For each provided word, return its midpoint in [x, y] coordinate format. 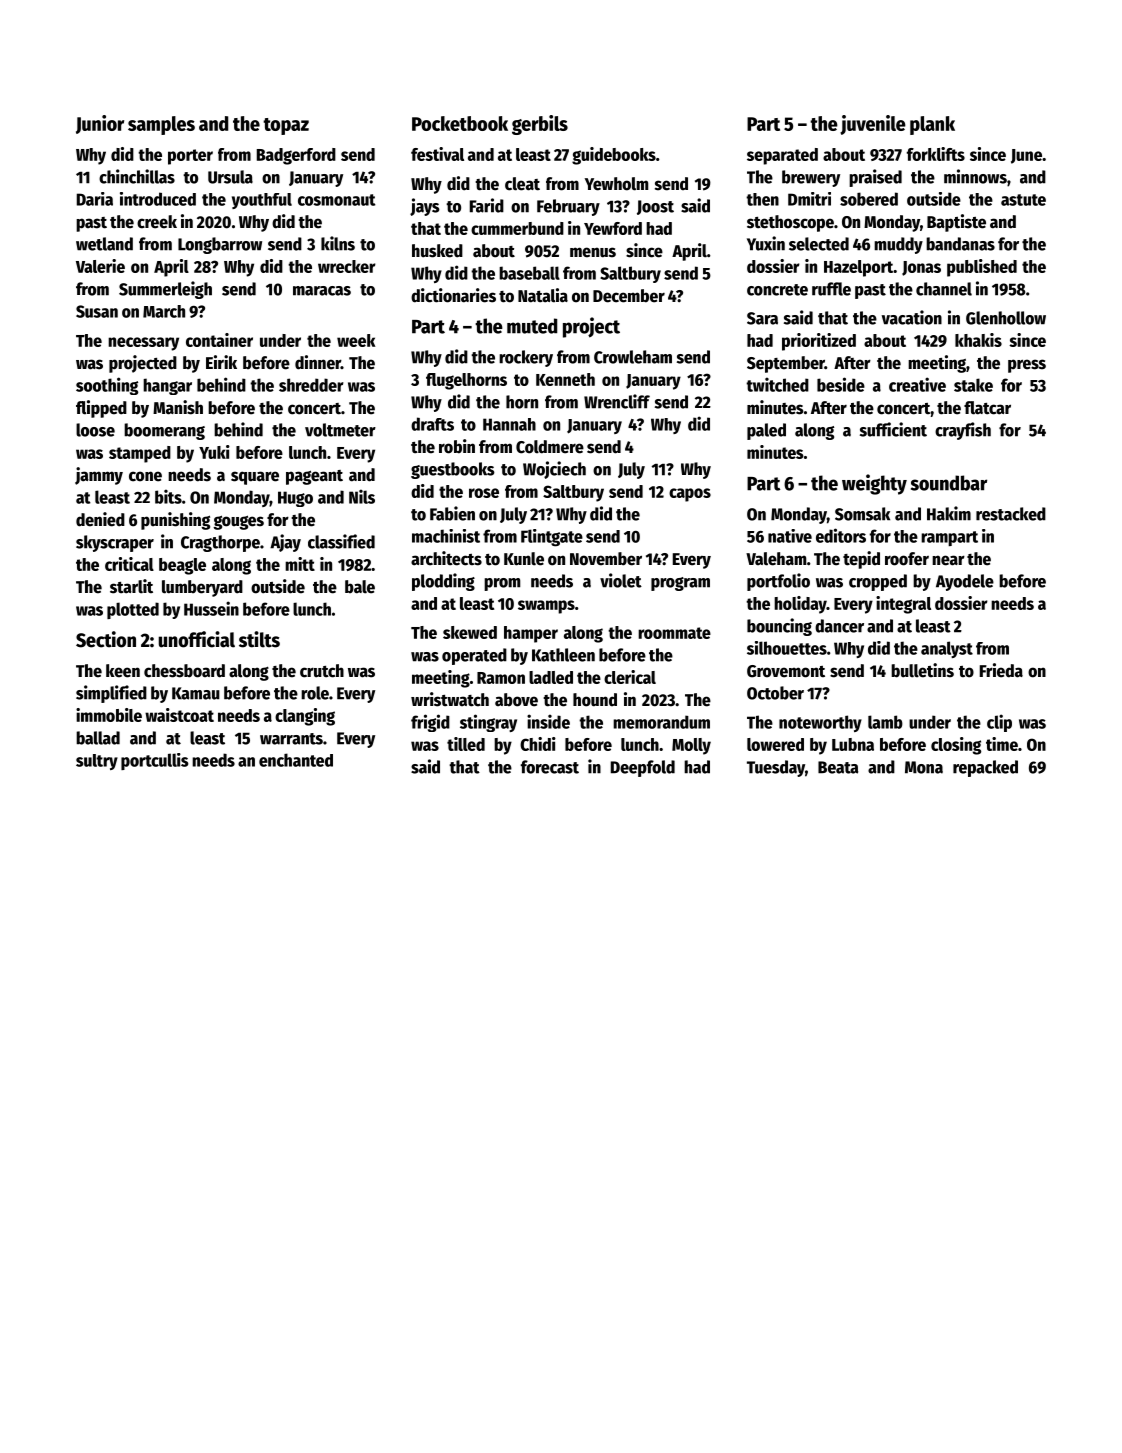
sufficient [893, 429]
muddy [898, 245]
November [606, 559]
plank [932, 125]
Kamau [196, 693]
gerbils [540, 125]
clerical [630, 677]
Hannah [509, 424]
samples [161, 125]
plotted [133, 610]
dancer [839, 626]
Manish [178, 407]
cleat [522, 184]
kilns [338, 243]
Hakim [949, 513]
